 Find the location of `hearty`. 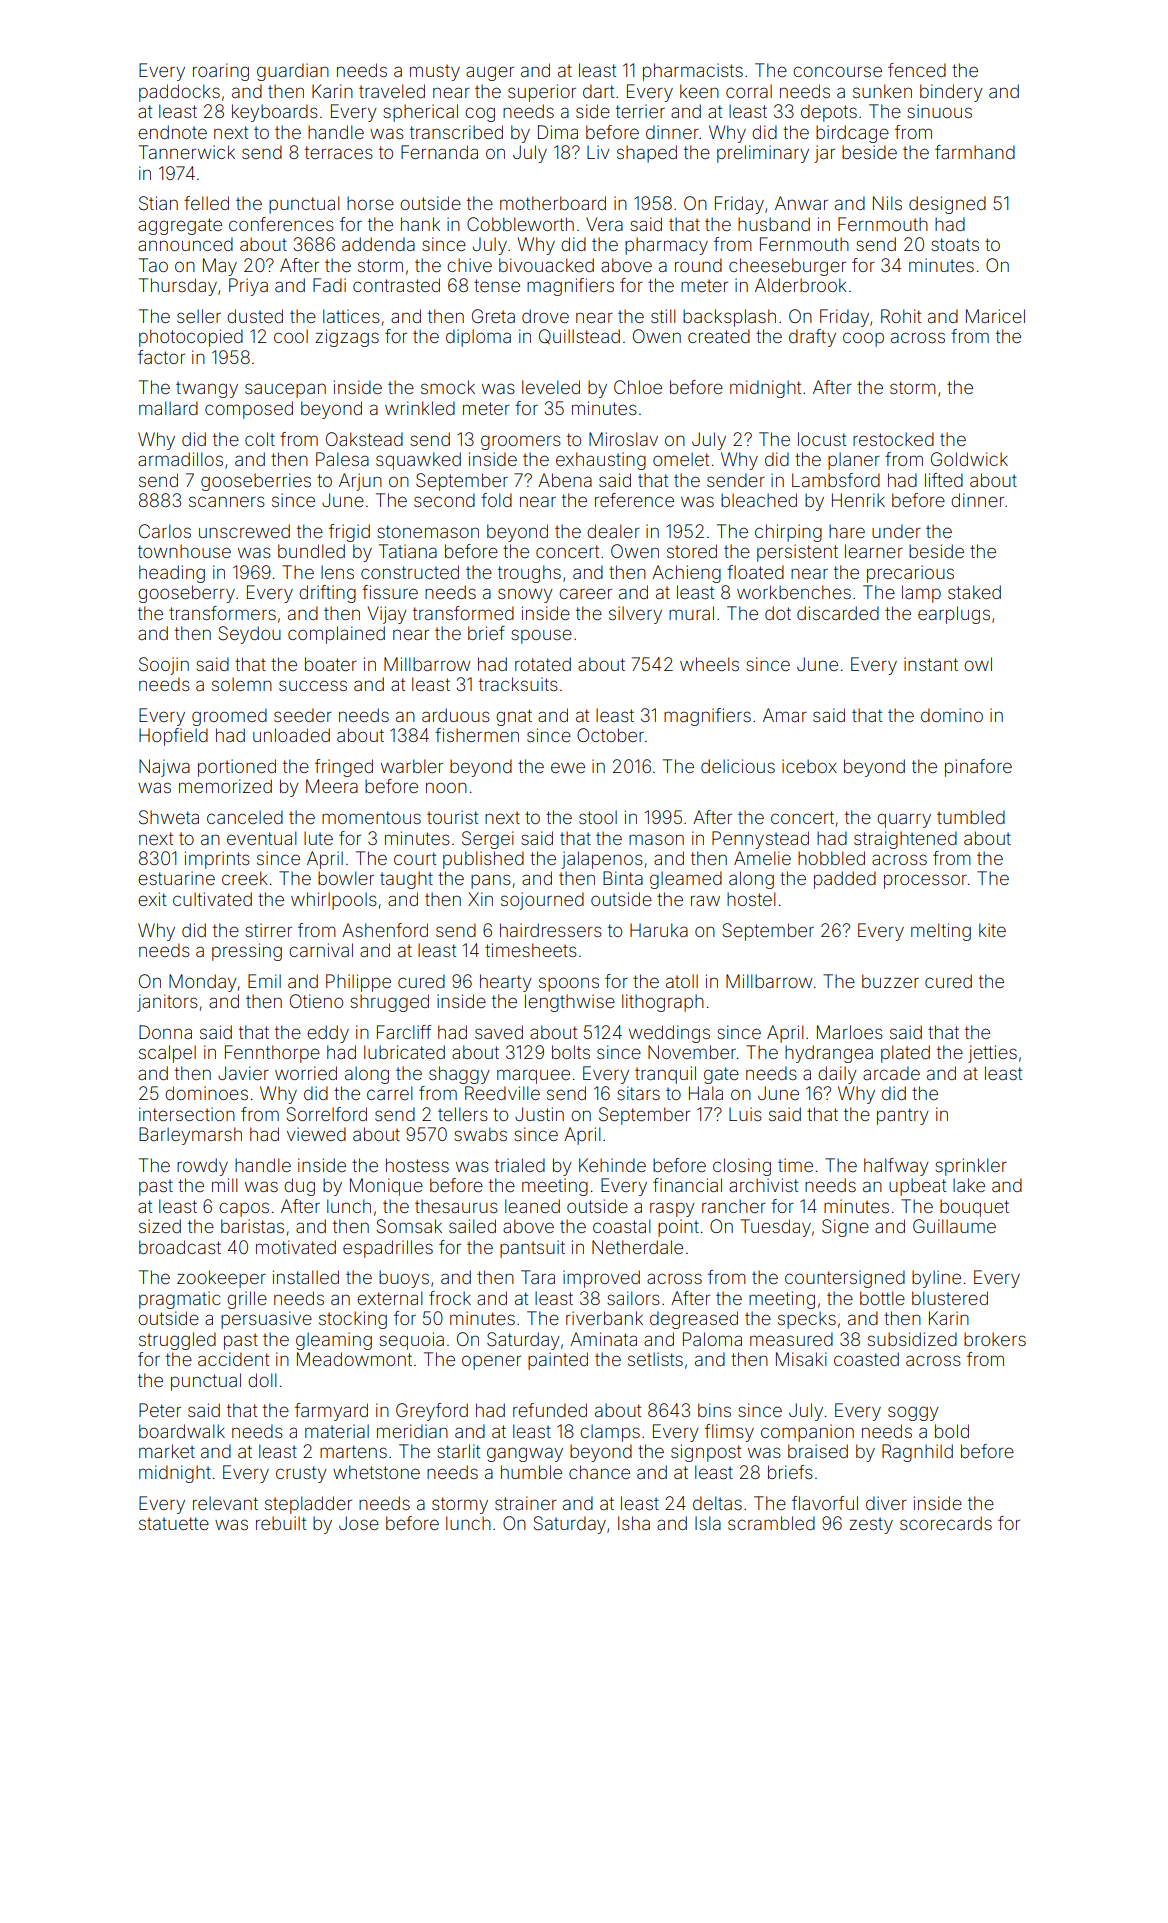

hearty is located at coordinates (506, 983).
